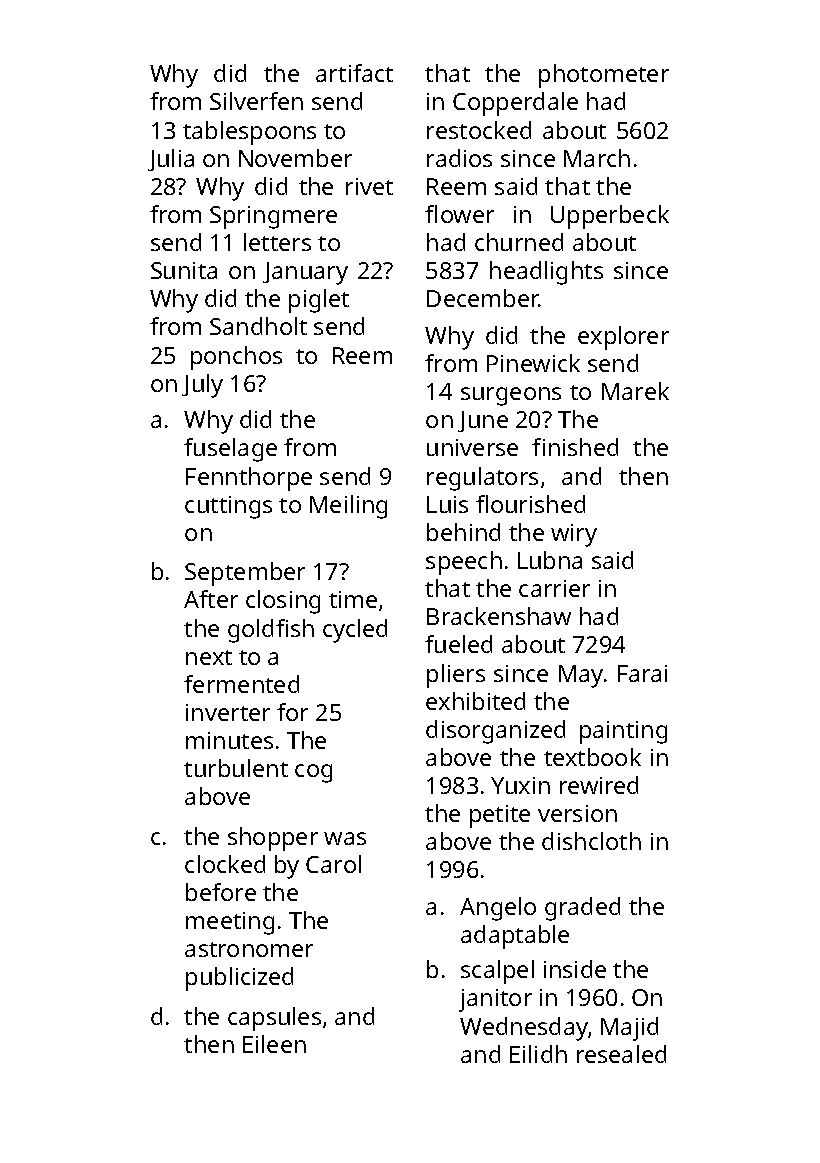 This screenshot has height=1163, width=820. I want to click on fuselage, so click(230, 450).
